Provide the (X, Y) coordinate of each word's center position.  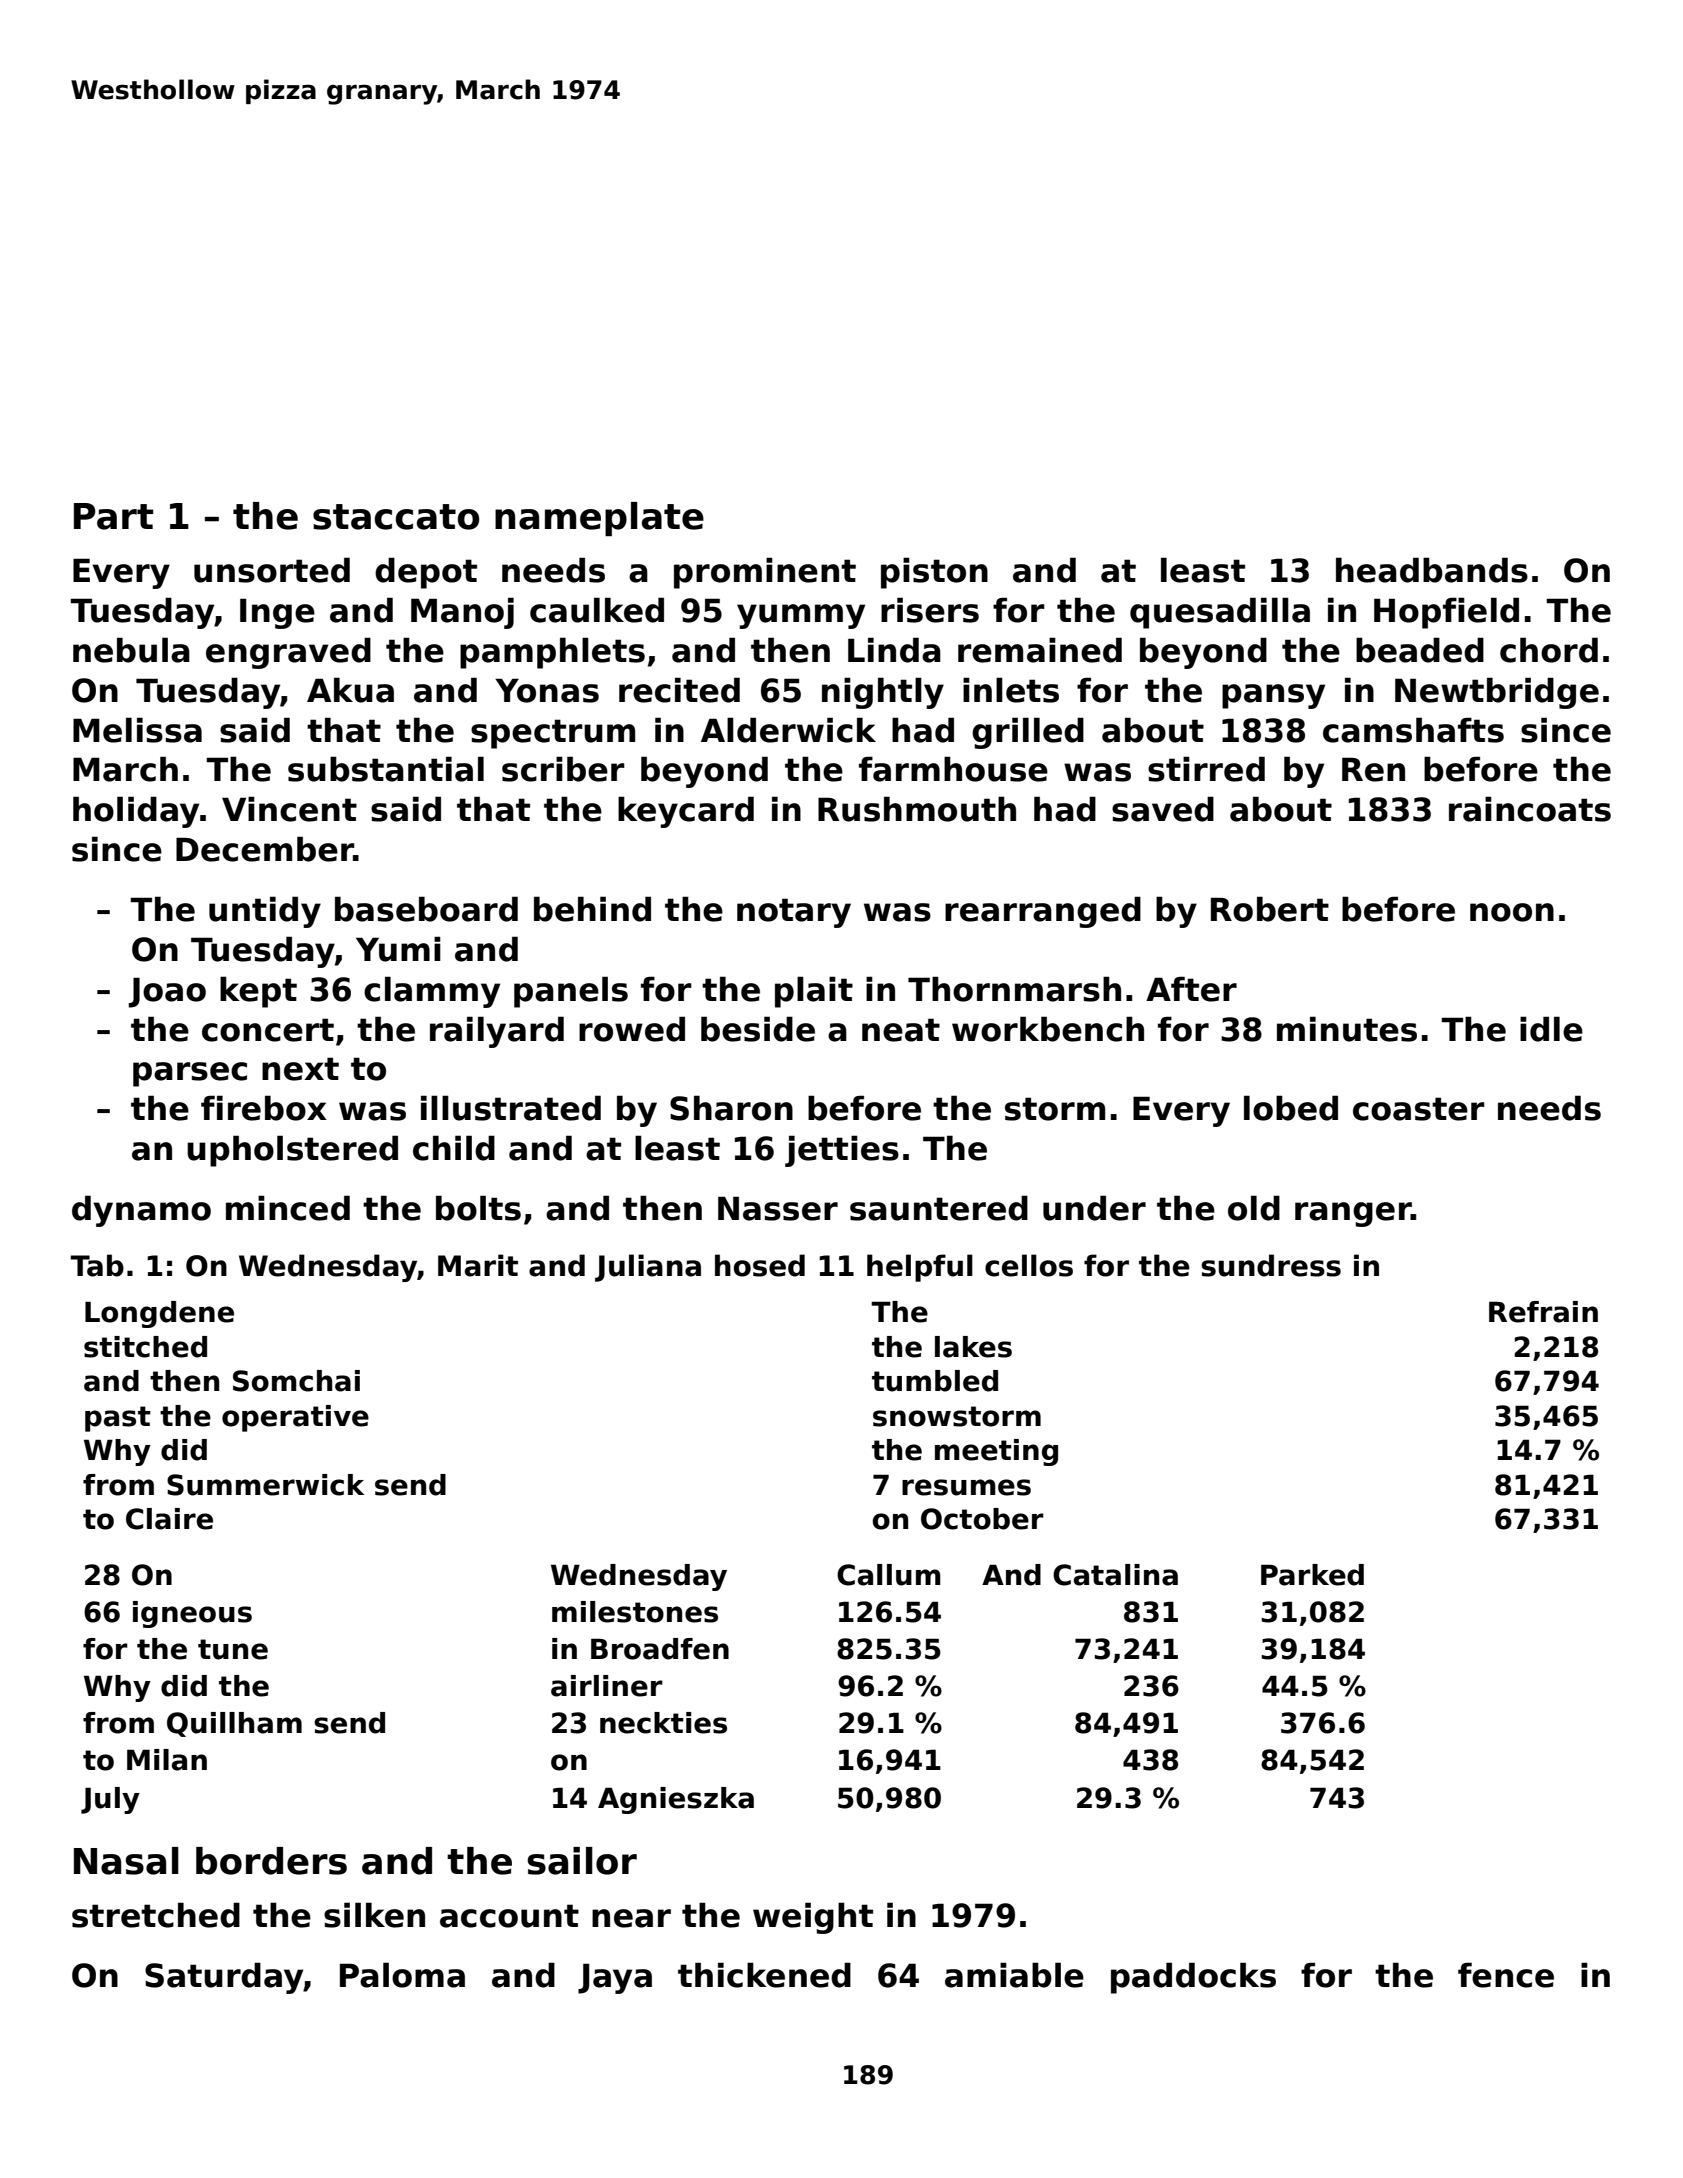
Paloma (402, 1975)
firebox (264, 1108)
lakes (973, 1347)
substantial (386, 769)
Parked (1312, 1575)
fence (1506, 1975)
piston (934, 573)
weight (813, 1918)
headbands (1432, 570)
